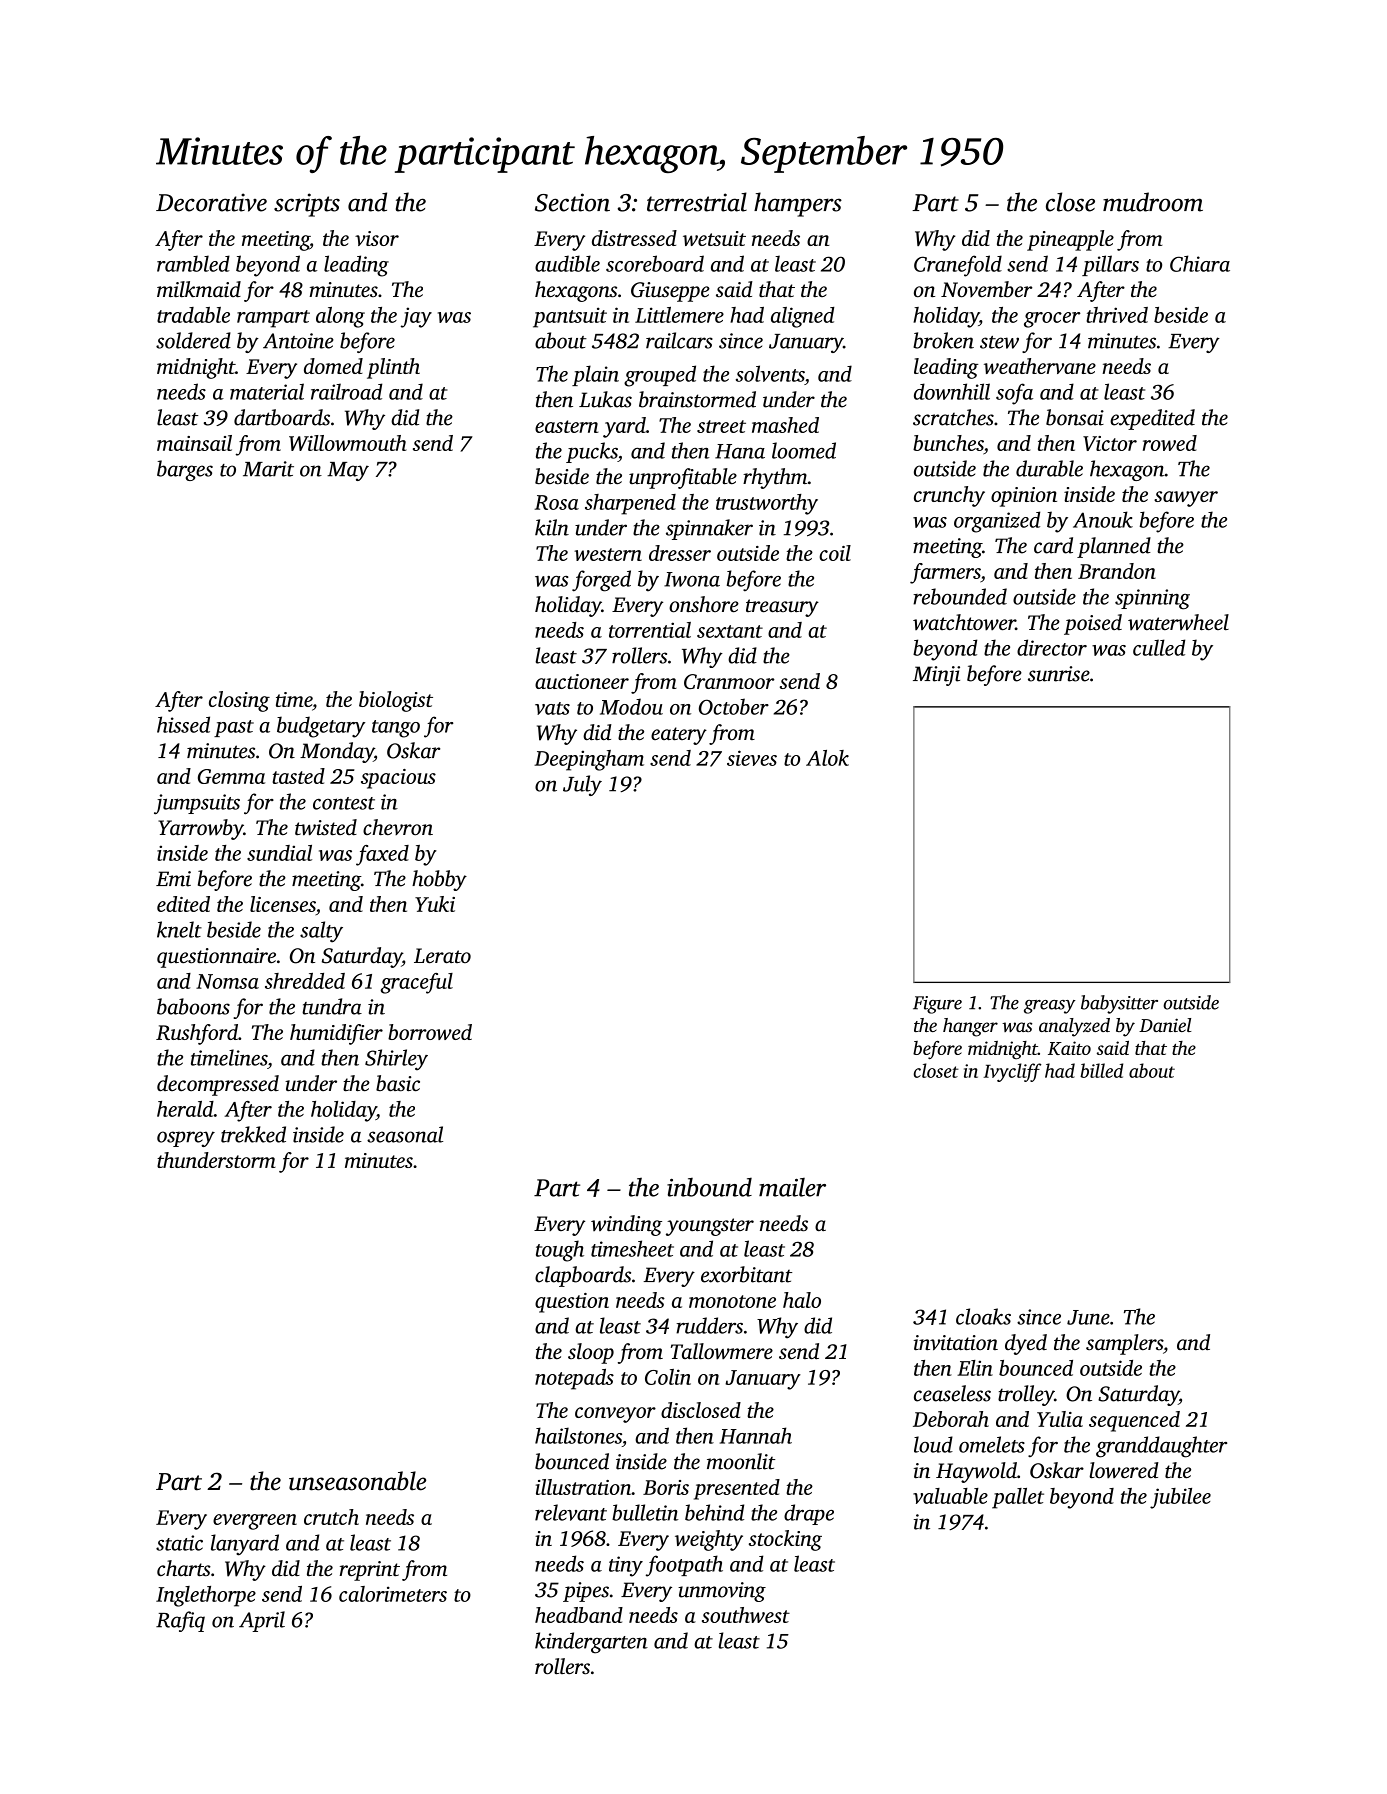 The image size is (1387, 1794). What do you see at coordinates (1186, 499) in the page?
I see `sawyer` at bounding box center [1186, 499].
